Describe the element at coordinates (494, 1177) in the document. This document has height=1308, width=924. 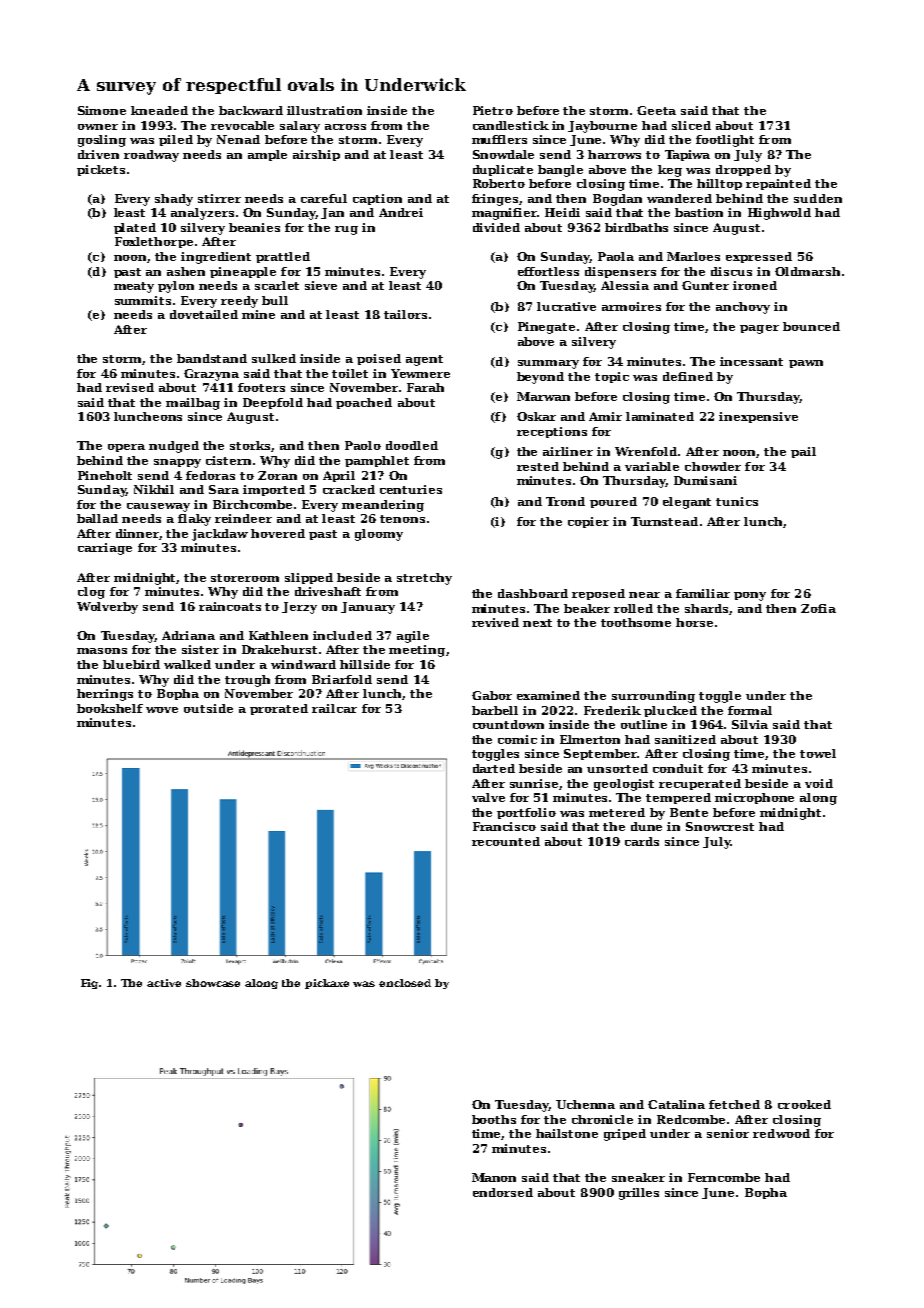
I see `Manon` at that location.
